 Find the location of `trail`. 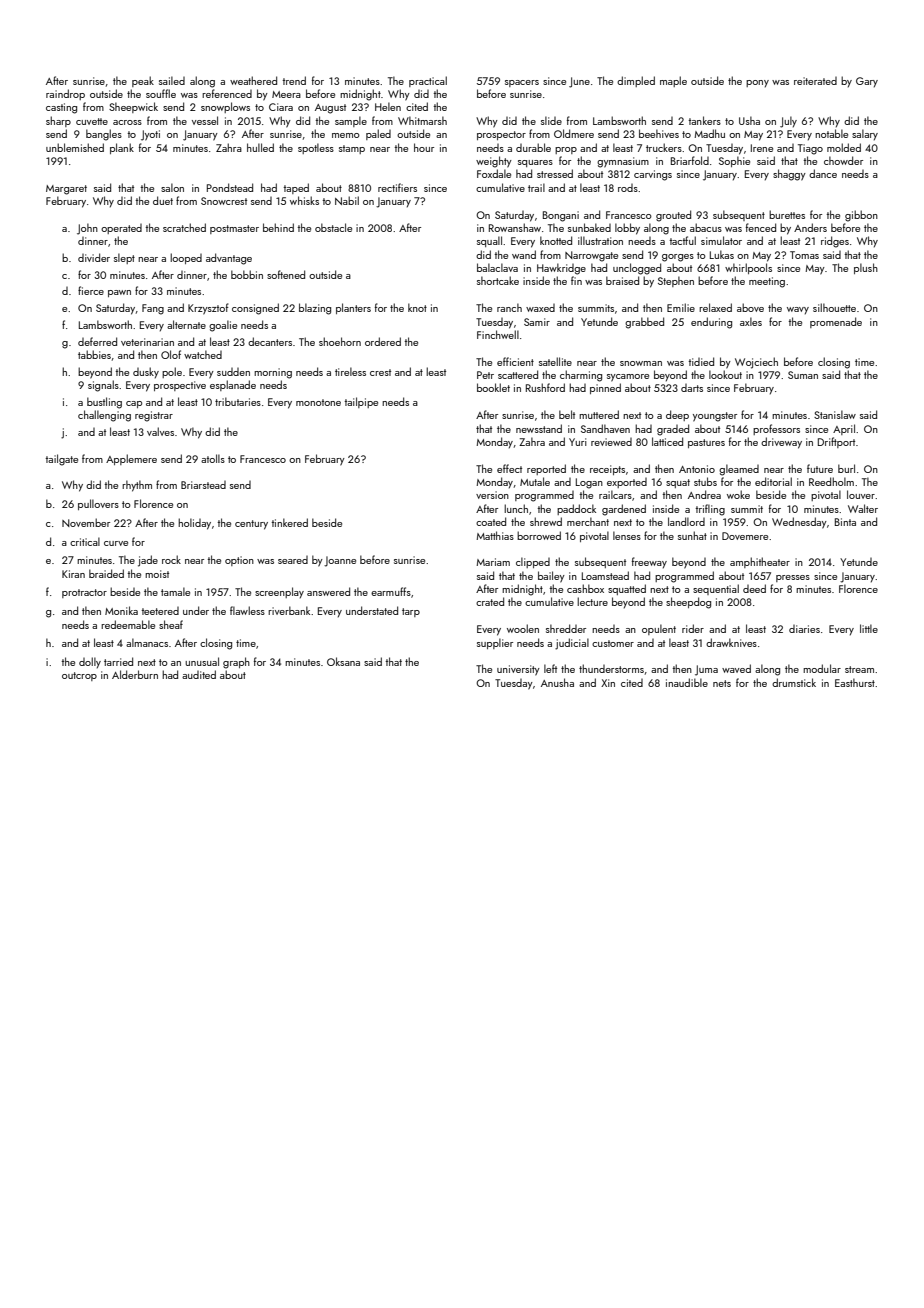

trail is located at coordinates (536, 187).
